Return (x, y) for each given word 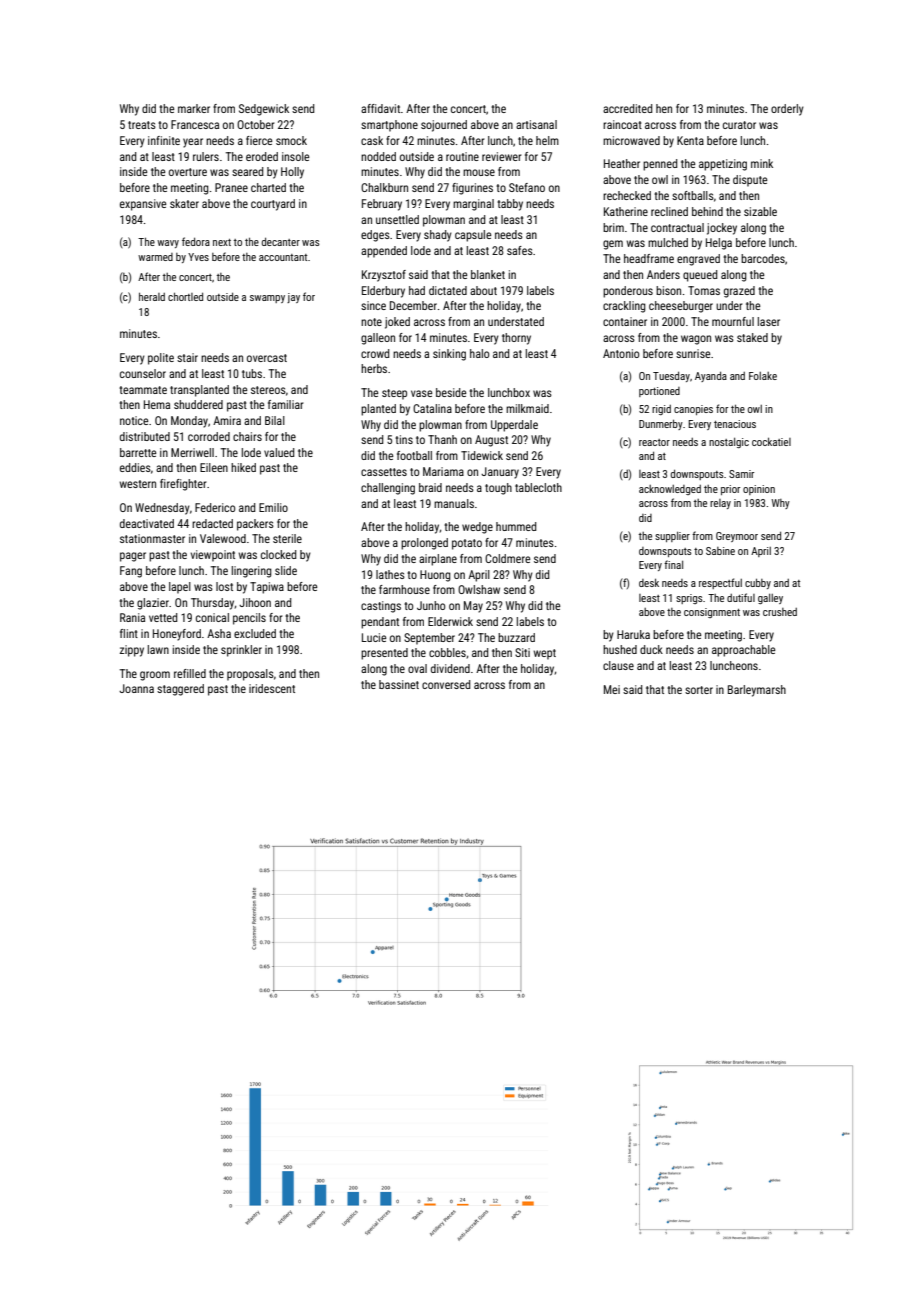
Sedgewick (264, 110)
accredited (627, 108)
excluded (255, 633)
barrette (138, 452)
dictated (448, 290)
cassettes (384, 472)
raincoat (622, 124)
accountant (283, 257)
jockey (722, 229)
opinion (759, 490)
